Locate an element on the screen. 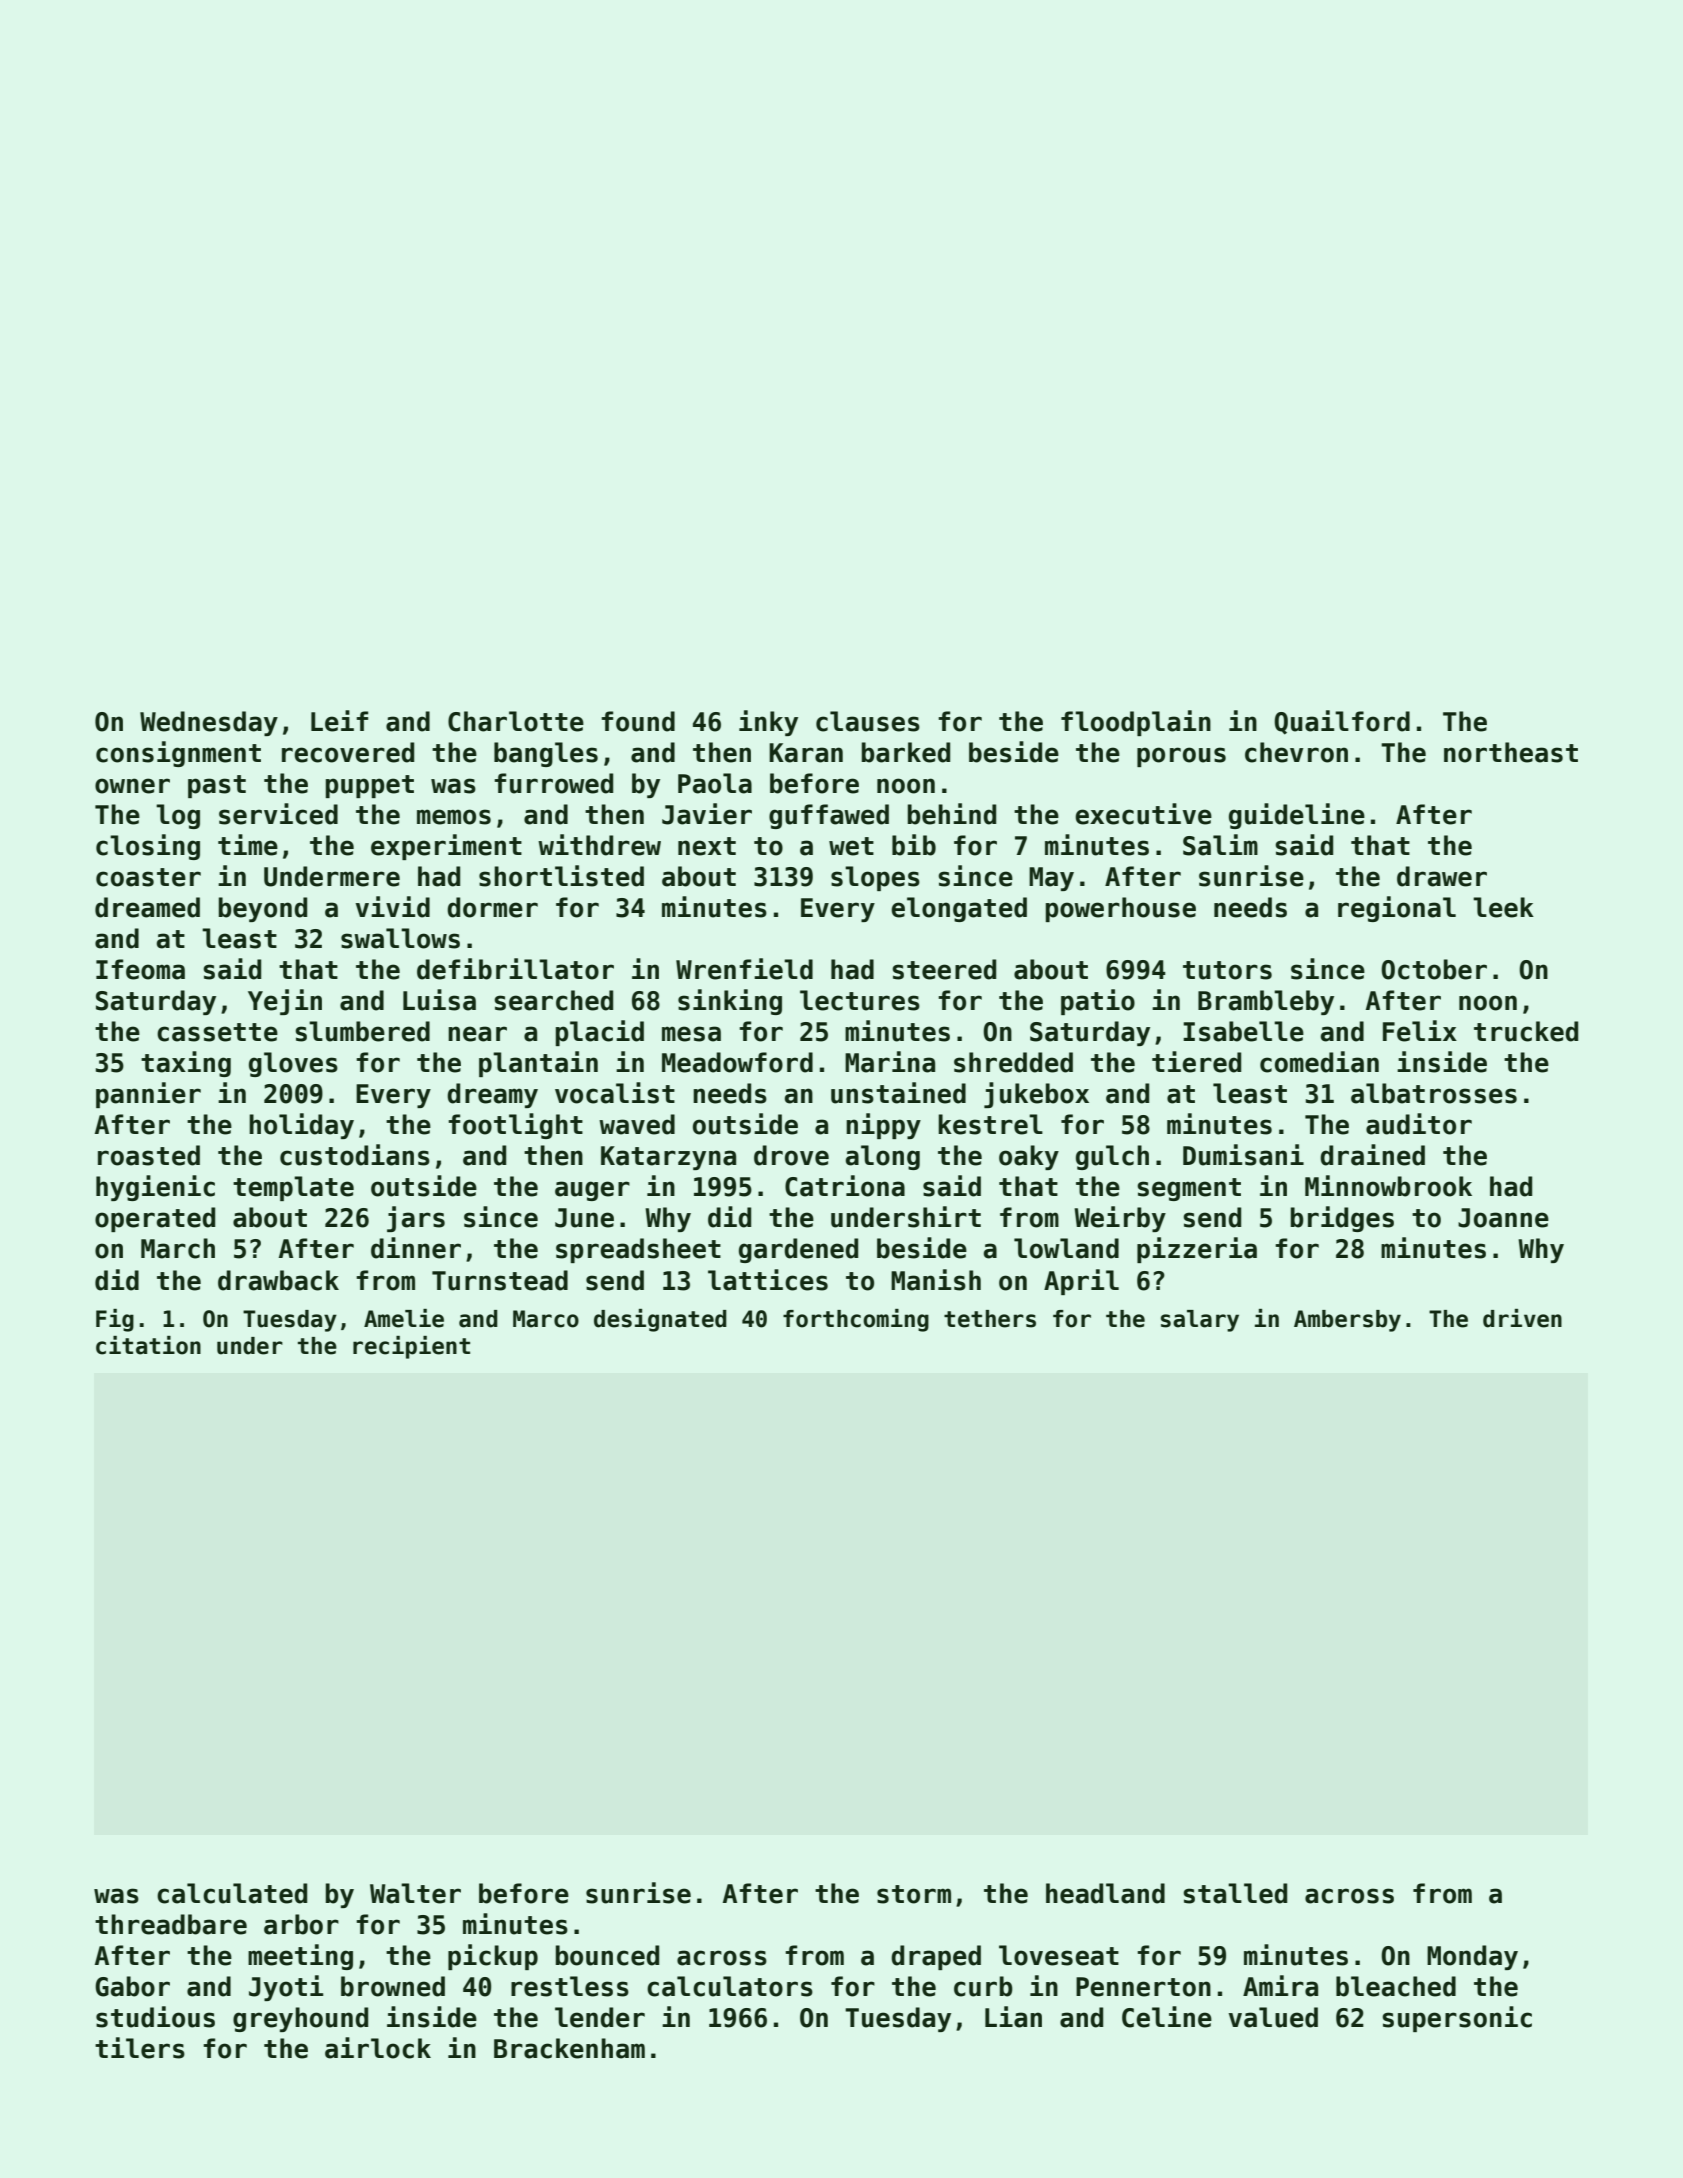  citation is located at coordinates (148, 1345).
